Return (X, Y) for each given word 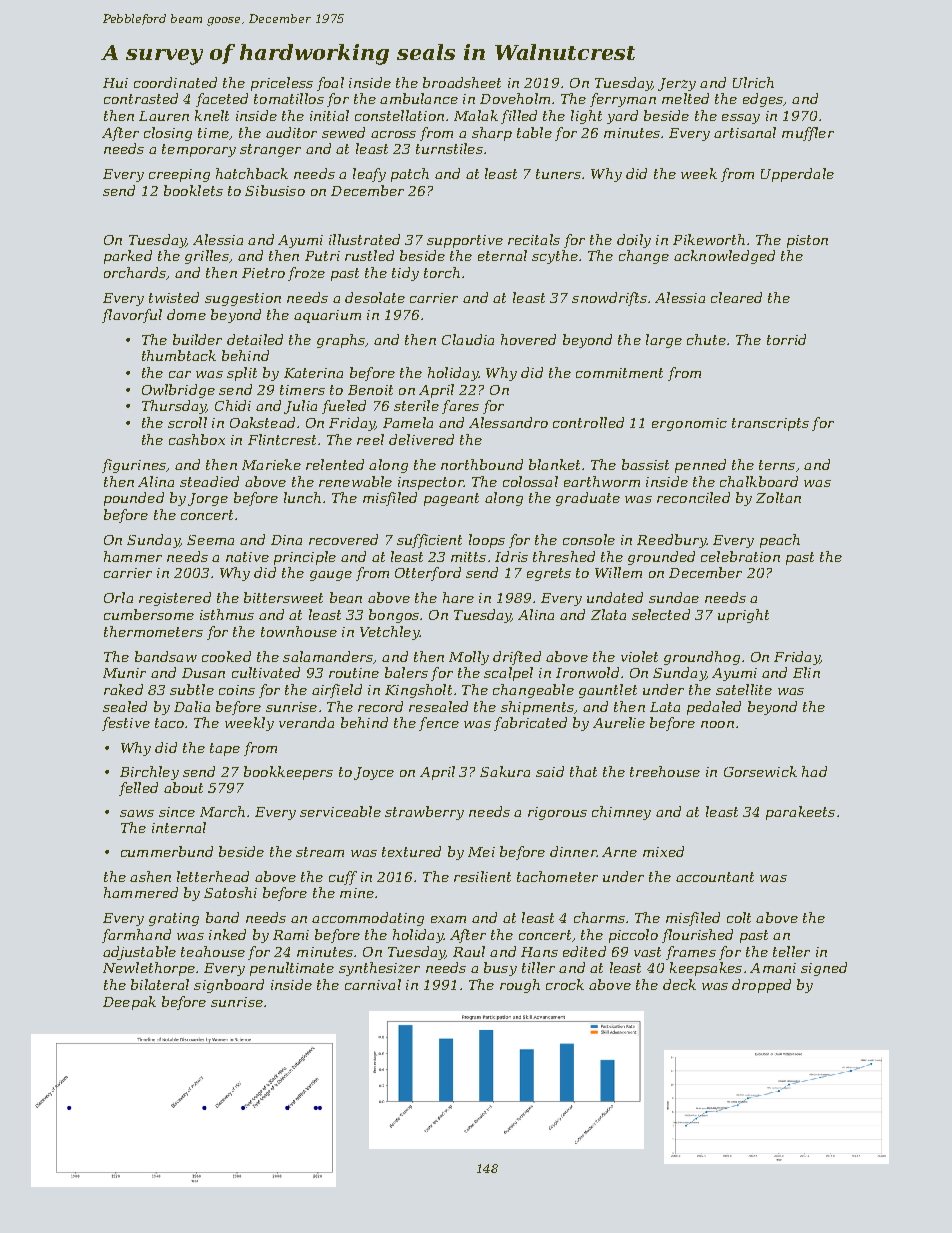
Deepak (129, 1003)
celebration (740, 556)
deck (679, 984)
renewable (355, 481)
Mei (481, 852)
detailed (255, 339)
